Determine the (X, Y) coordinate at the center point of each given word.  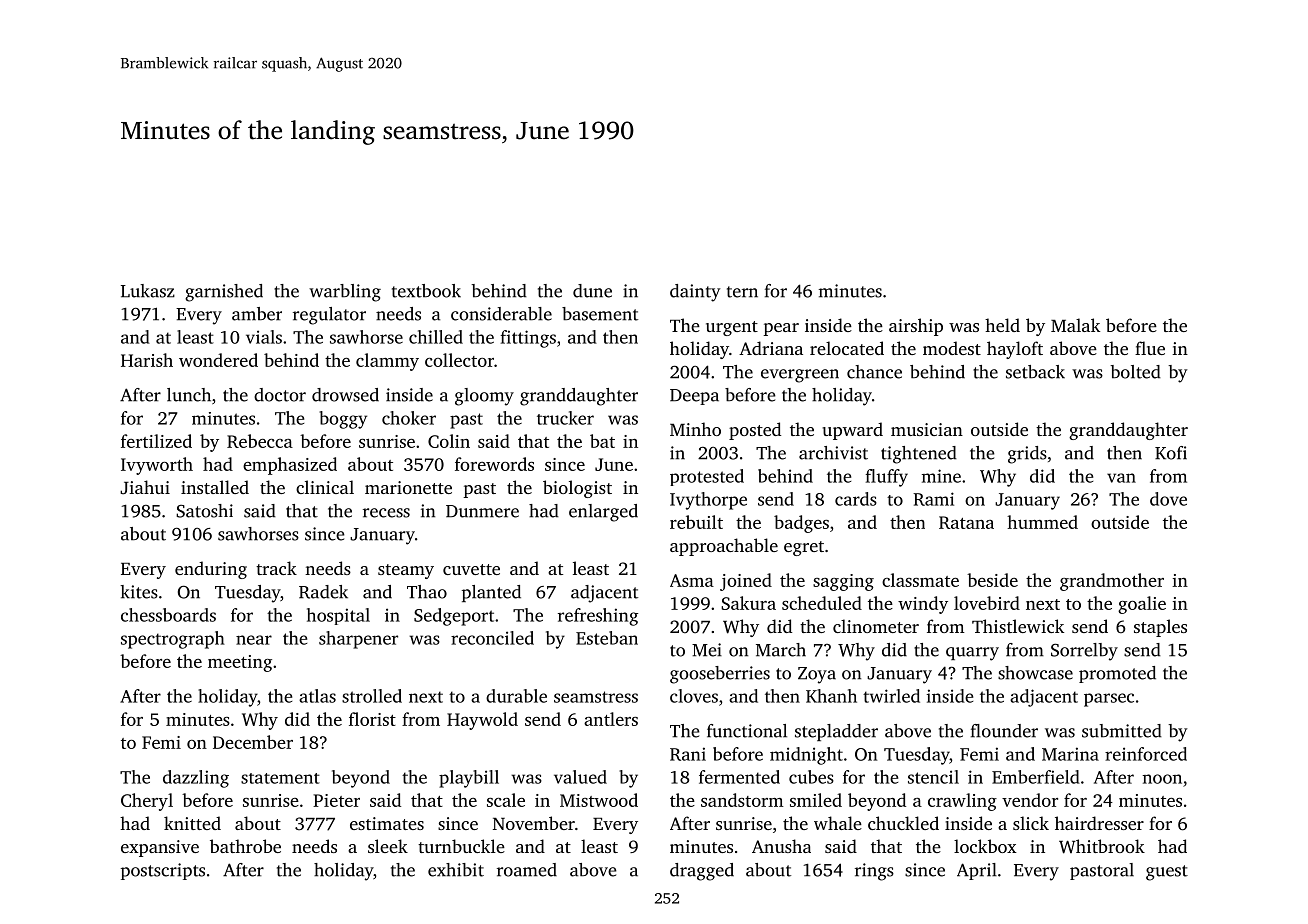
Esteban (607, 638)
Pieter (336, 800)
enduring (211, 570)
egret (804, 548)
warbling (345, 293)
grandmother (1112, 582)
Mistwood (599, 800)
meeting (240, 663)
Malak (1075, 325)
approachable (724, 547)
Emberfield (1036, 777)
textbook (426, 291)
